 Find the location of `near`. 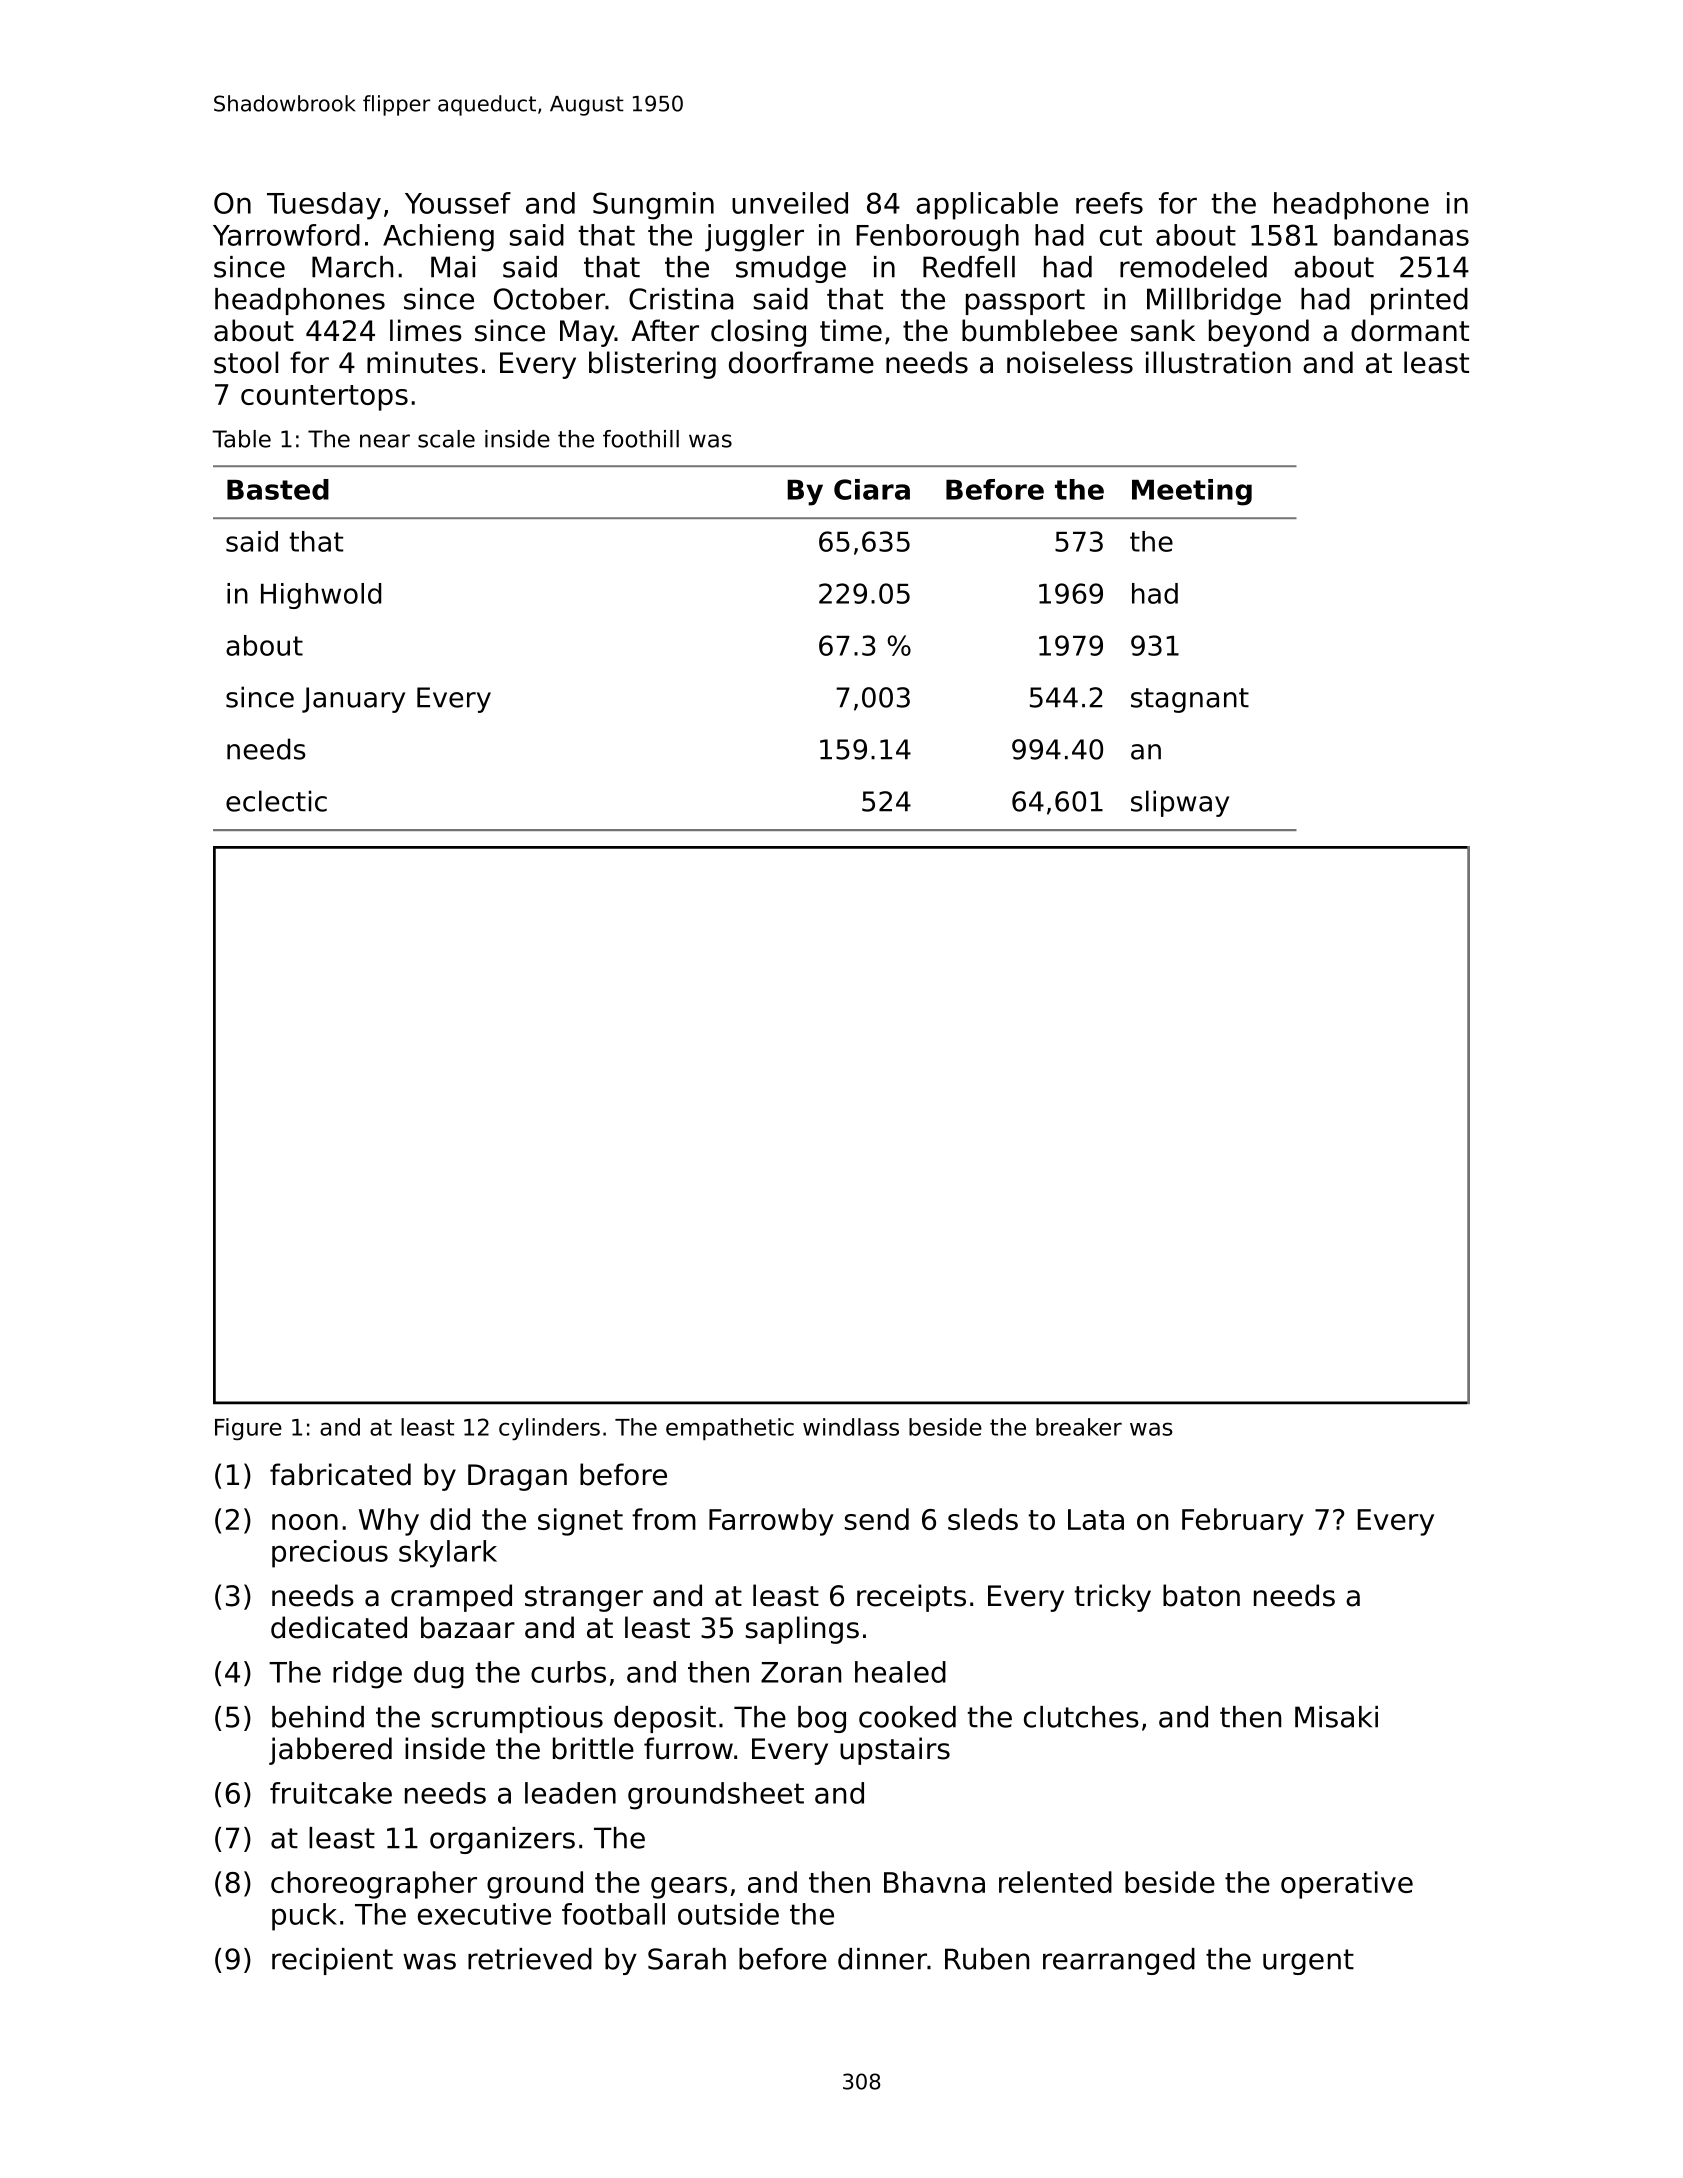

near is located at coordinates (385, 441).
